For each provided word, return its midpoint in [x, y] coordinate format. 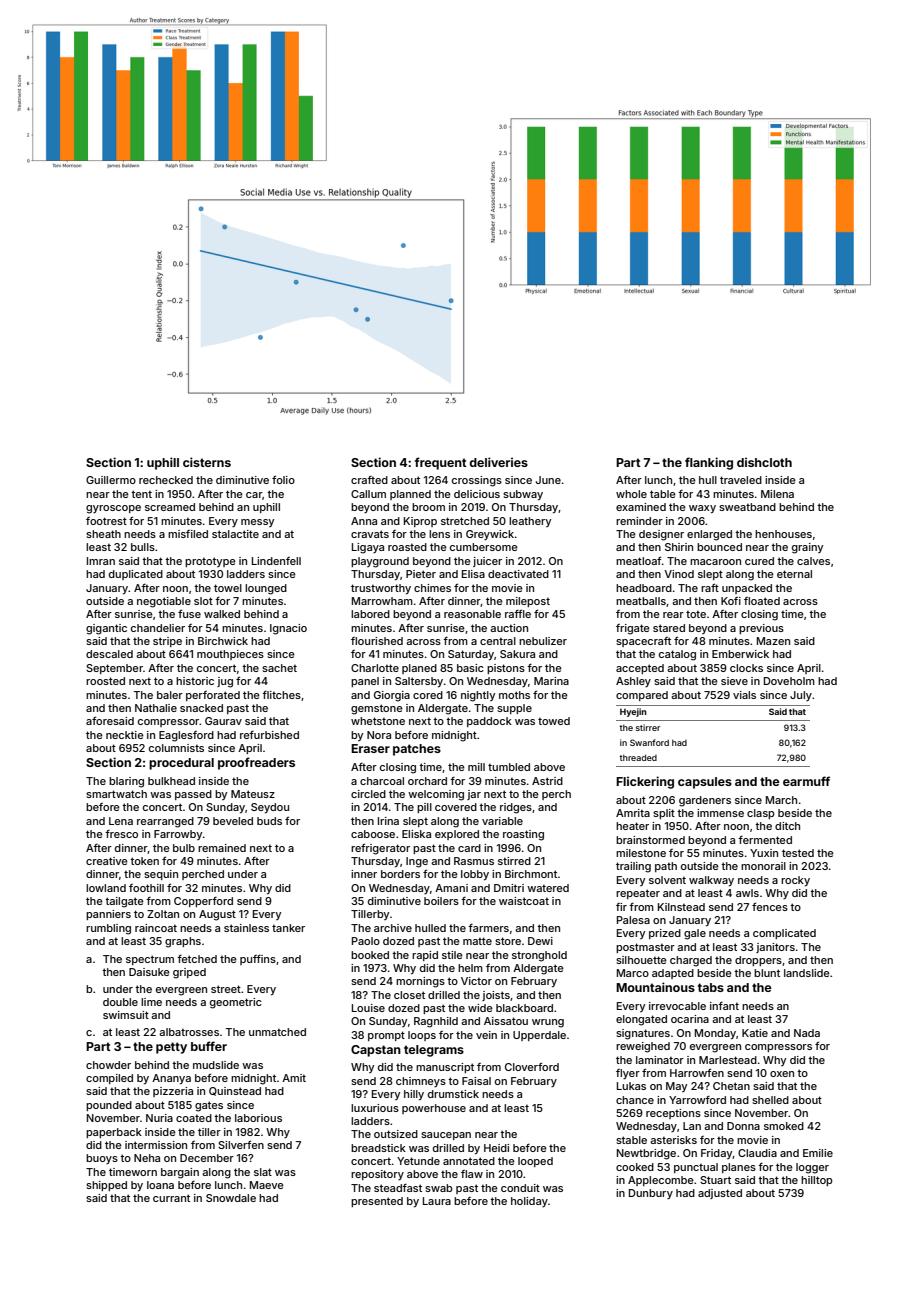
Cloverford [532, 1066]
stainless [246, 928]
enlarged [709, 535]
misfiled [188, 534]
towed [554, 721]
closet [409, 995]
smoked [784, 1126]
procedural [181, 764]
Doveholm [789, 681]
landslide [807, 973]
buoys [102, 1159]
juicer [487, 562]
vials [744, 695]
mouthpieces [230, 655]
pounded [109, 1106]
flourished [377, 641]
